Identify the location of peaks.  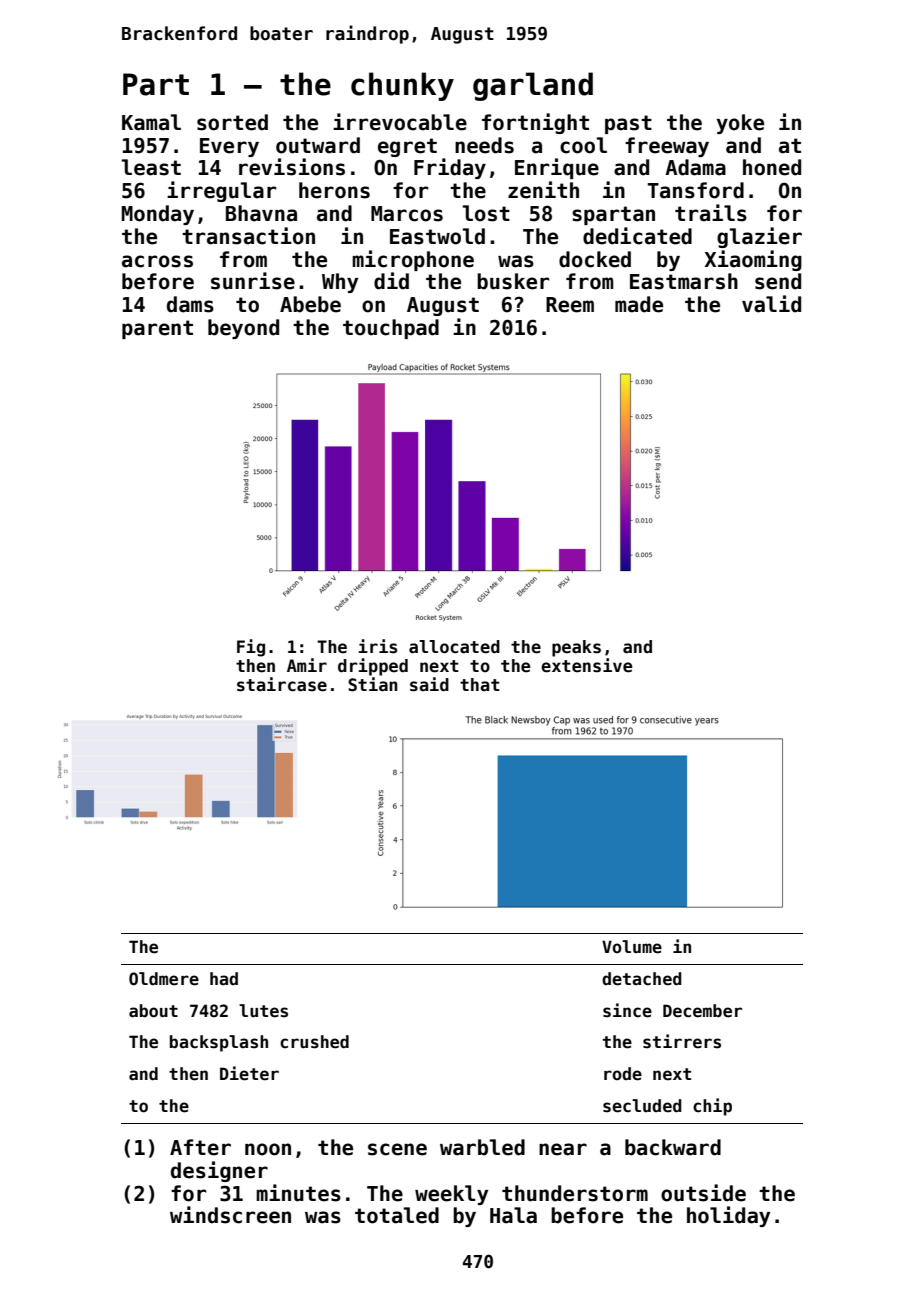
(576, 648).
